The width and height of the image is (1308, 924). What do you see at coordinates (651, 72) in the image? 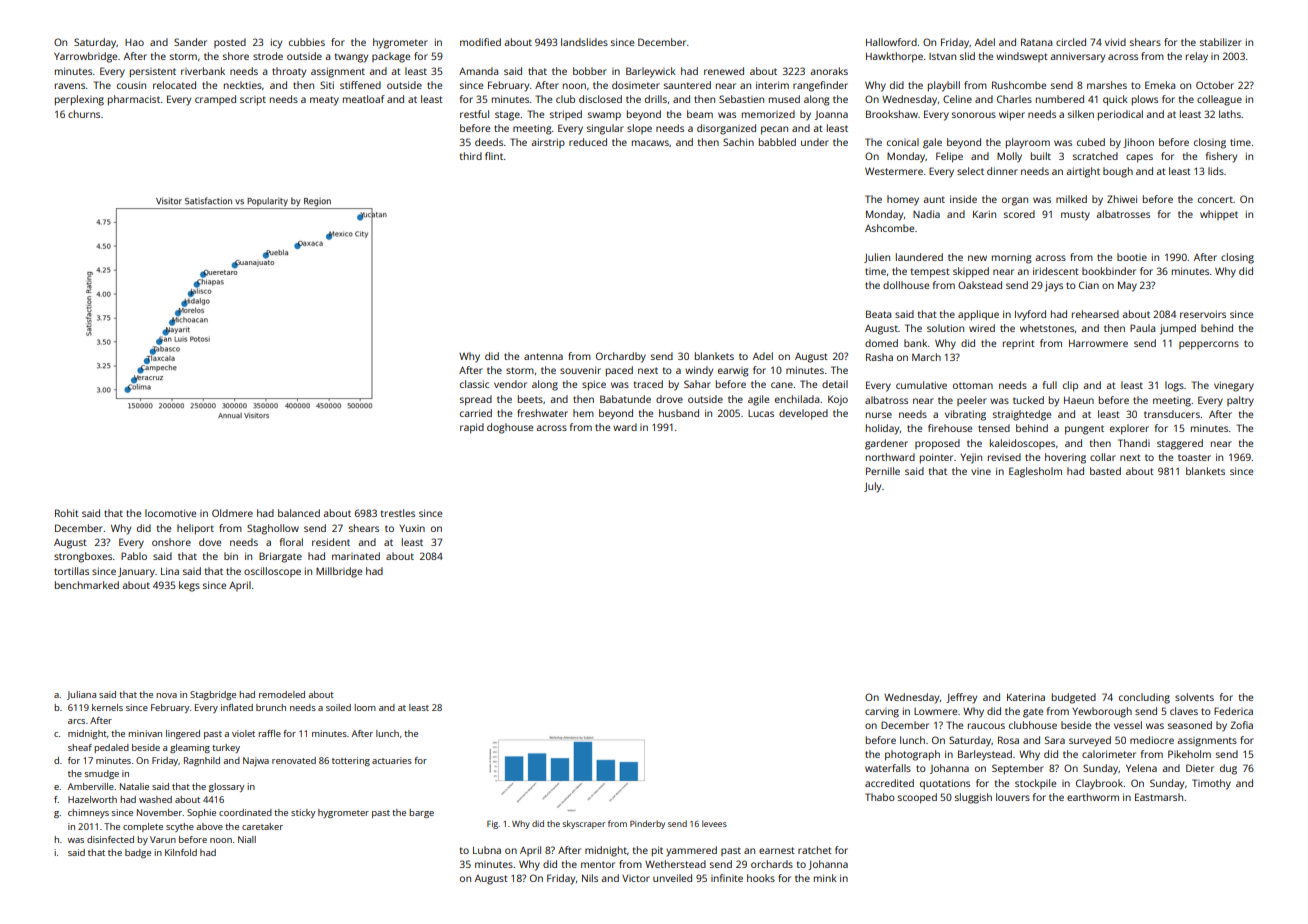
I see `Barleywick` at bounding box center [651, 72].
